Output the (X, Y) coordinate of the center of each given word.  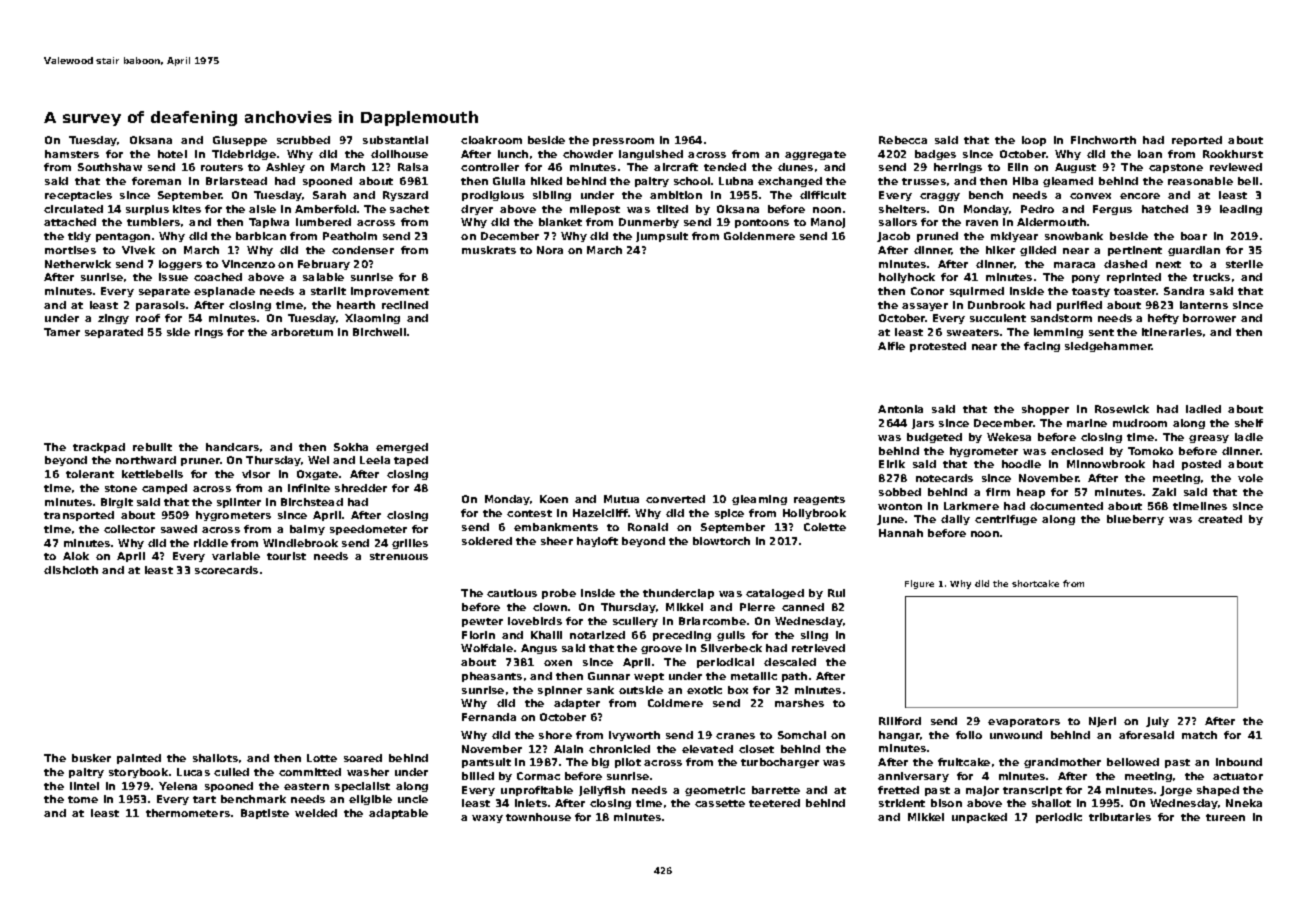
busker (91, 758)
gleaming (759, 500)
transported (79, 516)
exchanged (790, 182)
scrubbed (303, 140)
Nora (550, 250)
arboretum (302, 332)
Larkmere (971, 506)
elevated (707, 749)
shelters (902, 209)
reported (1197, 141)
